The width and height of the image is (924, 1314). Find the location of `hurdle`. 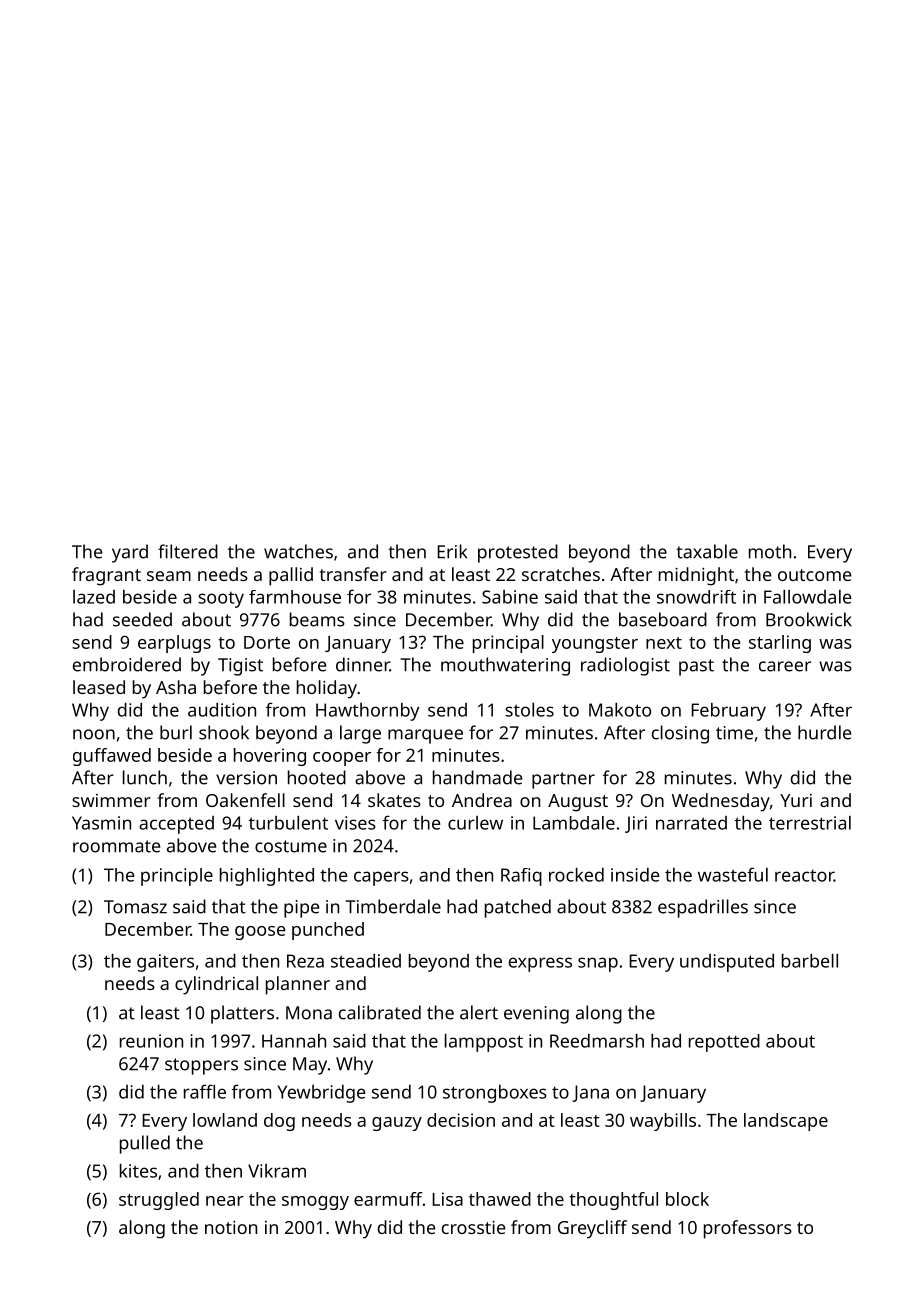

hurdle is located at coordinates (824, 732).
